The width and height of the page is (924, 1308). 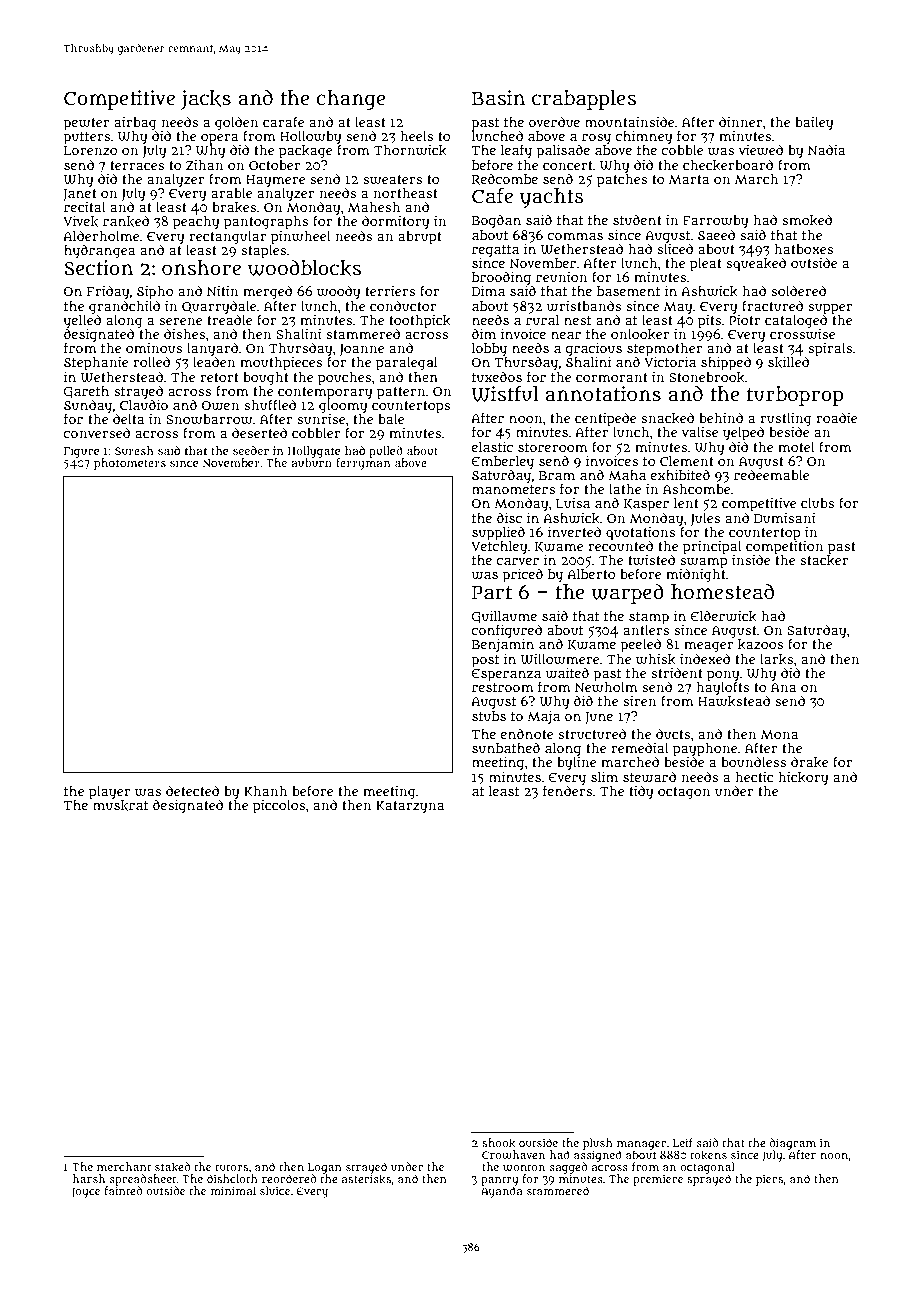 I want to click on Basin, so click(x=498, y=98).
